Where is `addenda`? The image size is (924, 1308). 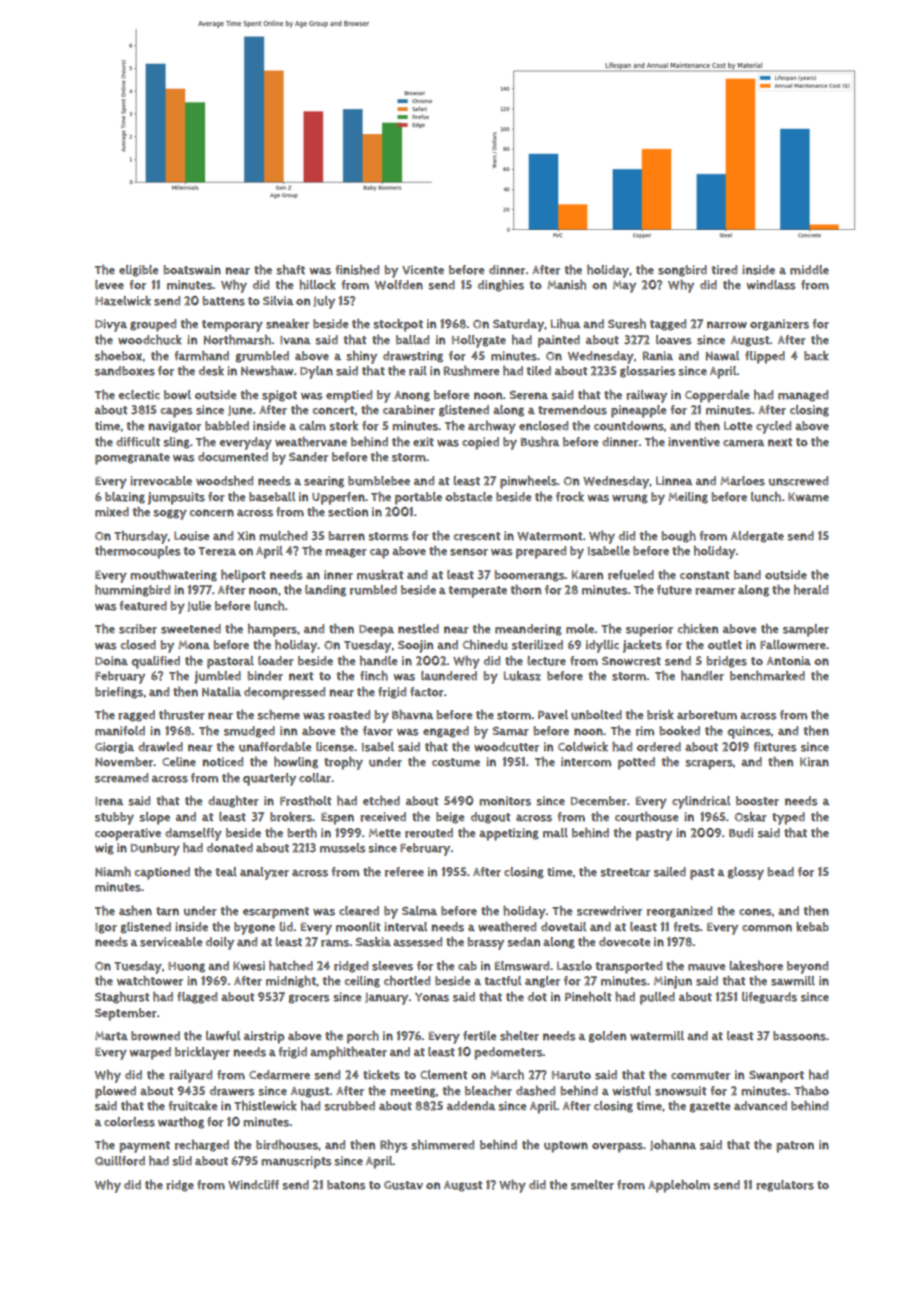
addenda is located at coordinates (471, 1105).
